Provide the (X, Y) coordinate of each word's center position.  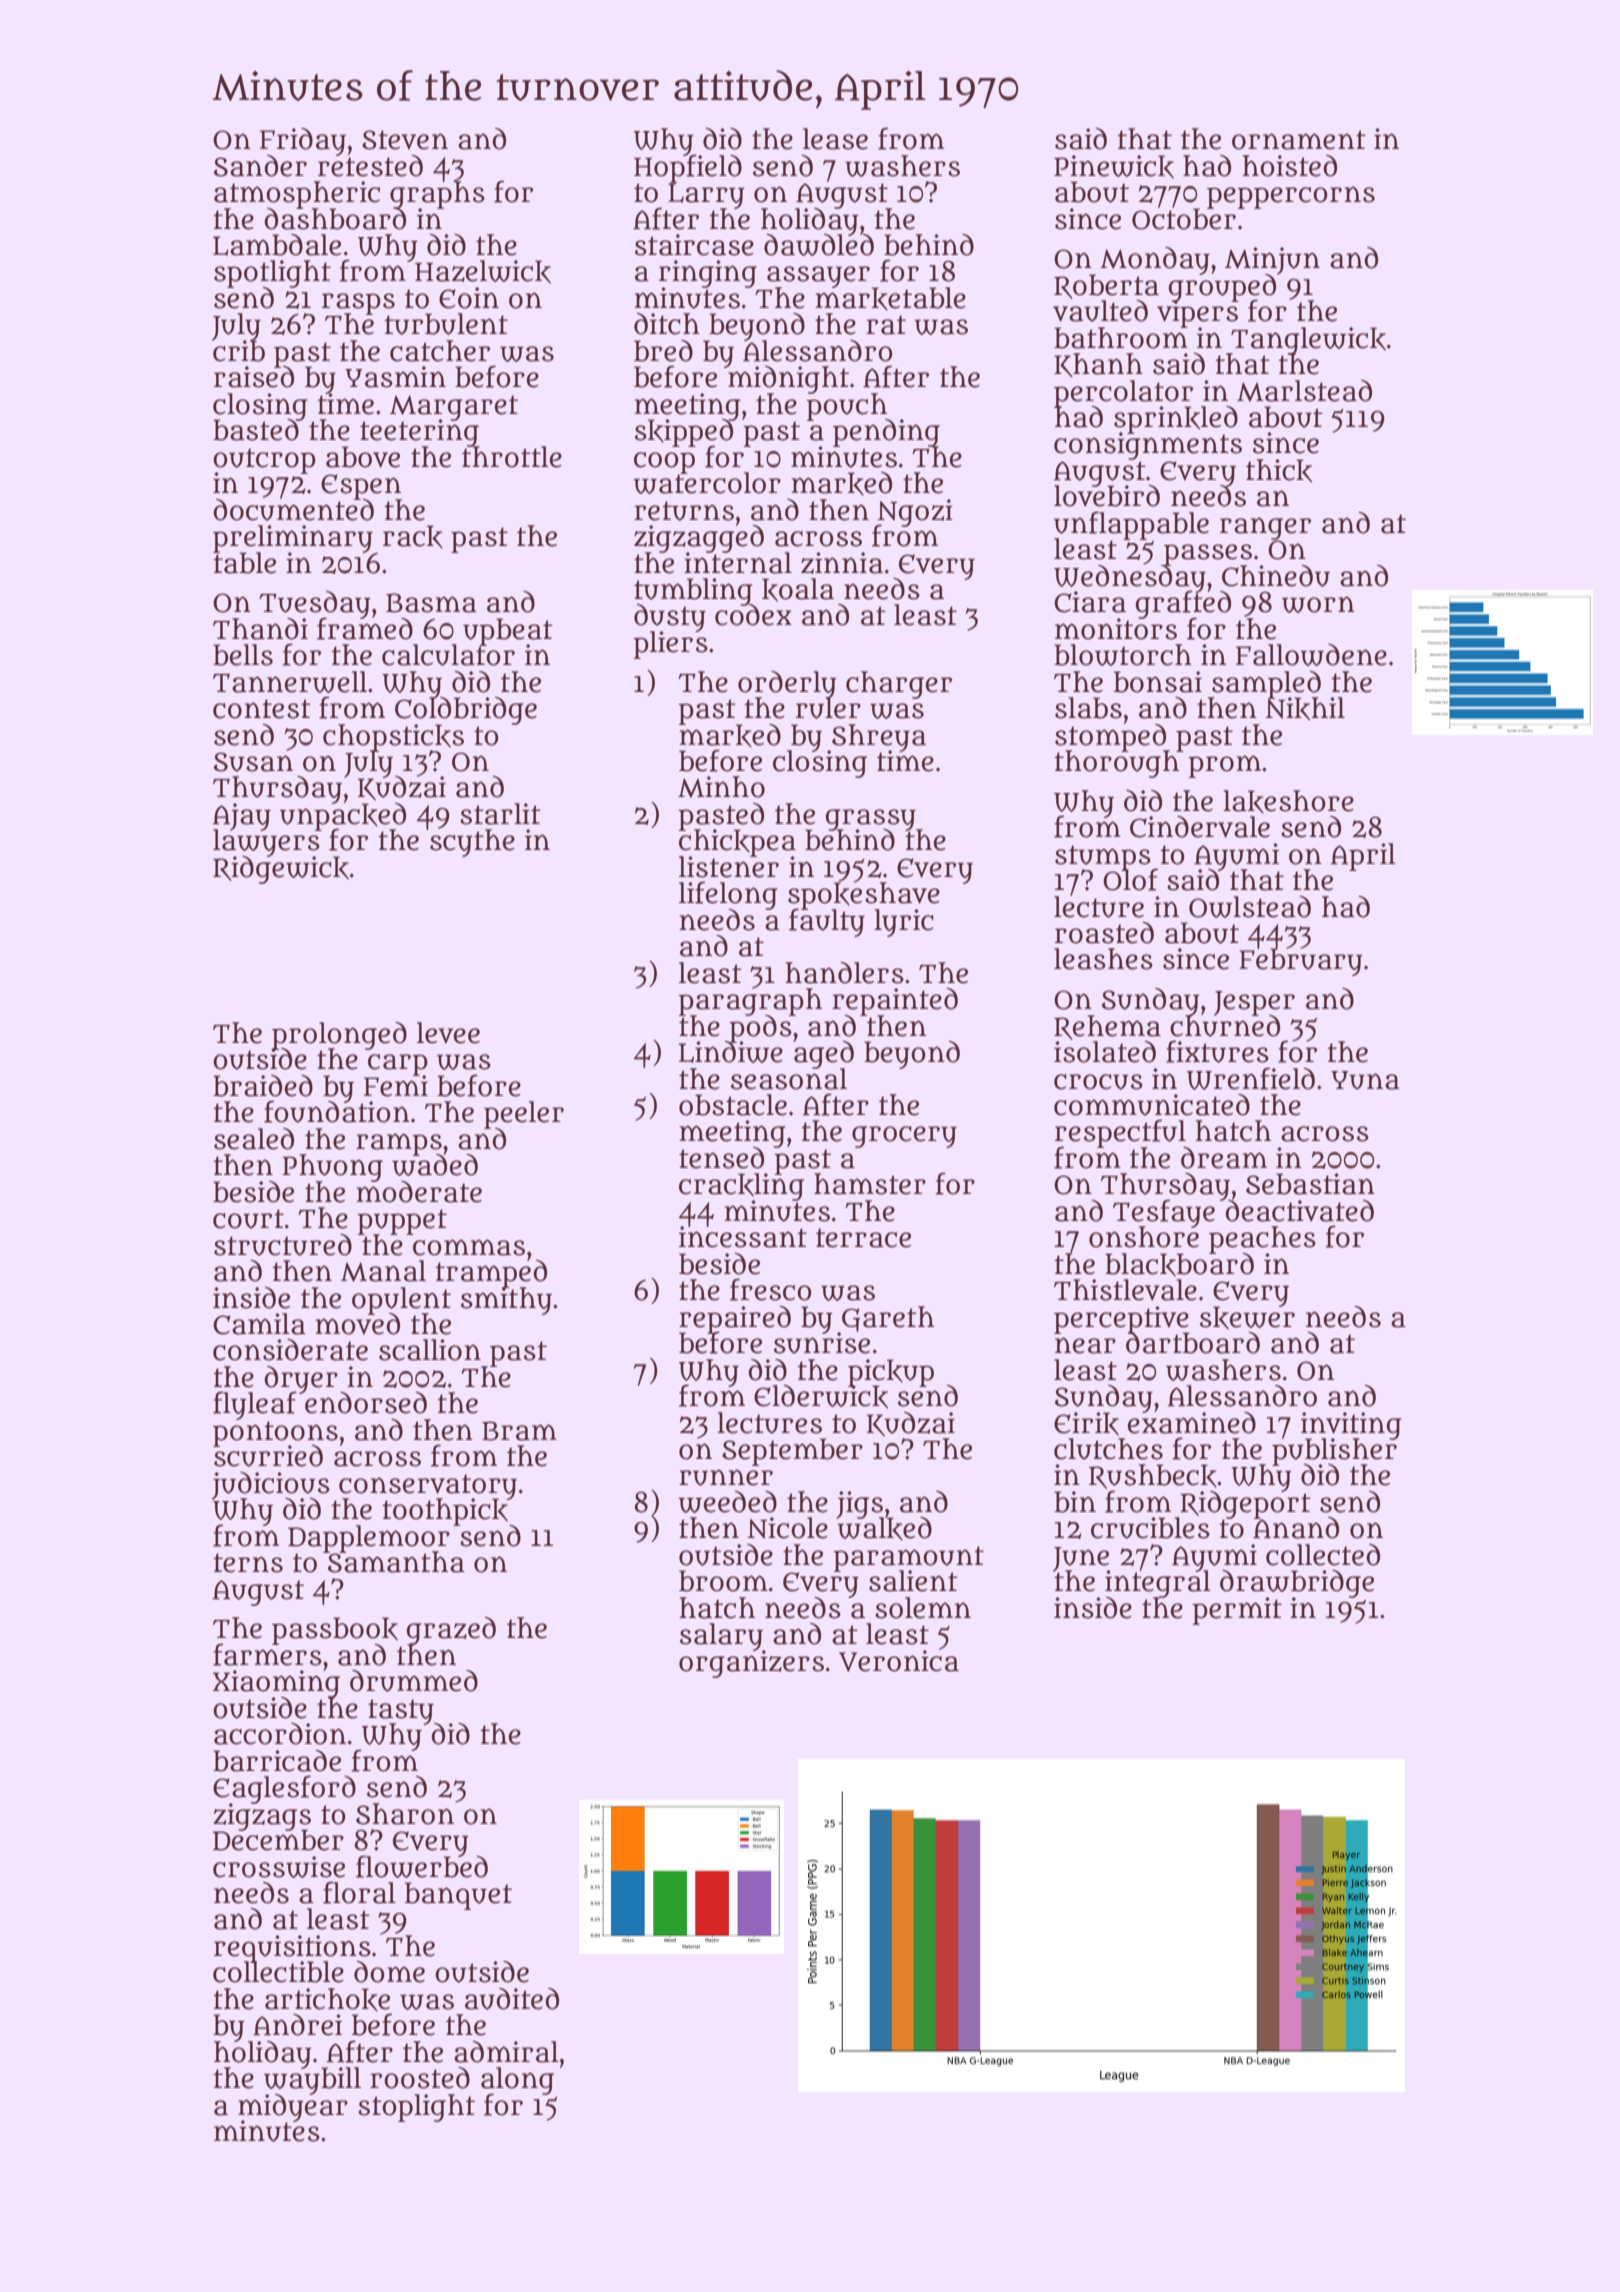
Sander (260, 166)
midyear (293, 2107)
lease (835, 139)
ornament (1299, 140)
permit (1237, 1611)
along (517, 2080)
